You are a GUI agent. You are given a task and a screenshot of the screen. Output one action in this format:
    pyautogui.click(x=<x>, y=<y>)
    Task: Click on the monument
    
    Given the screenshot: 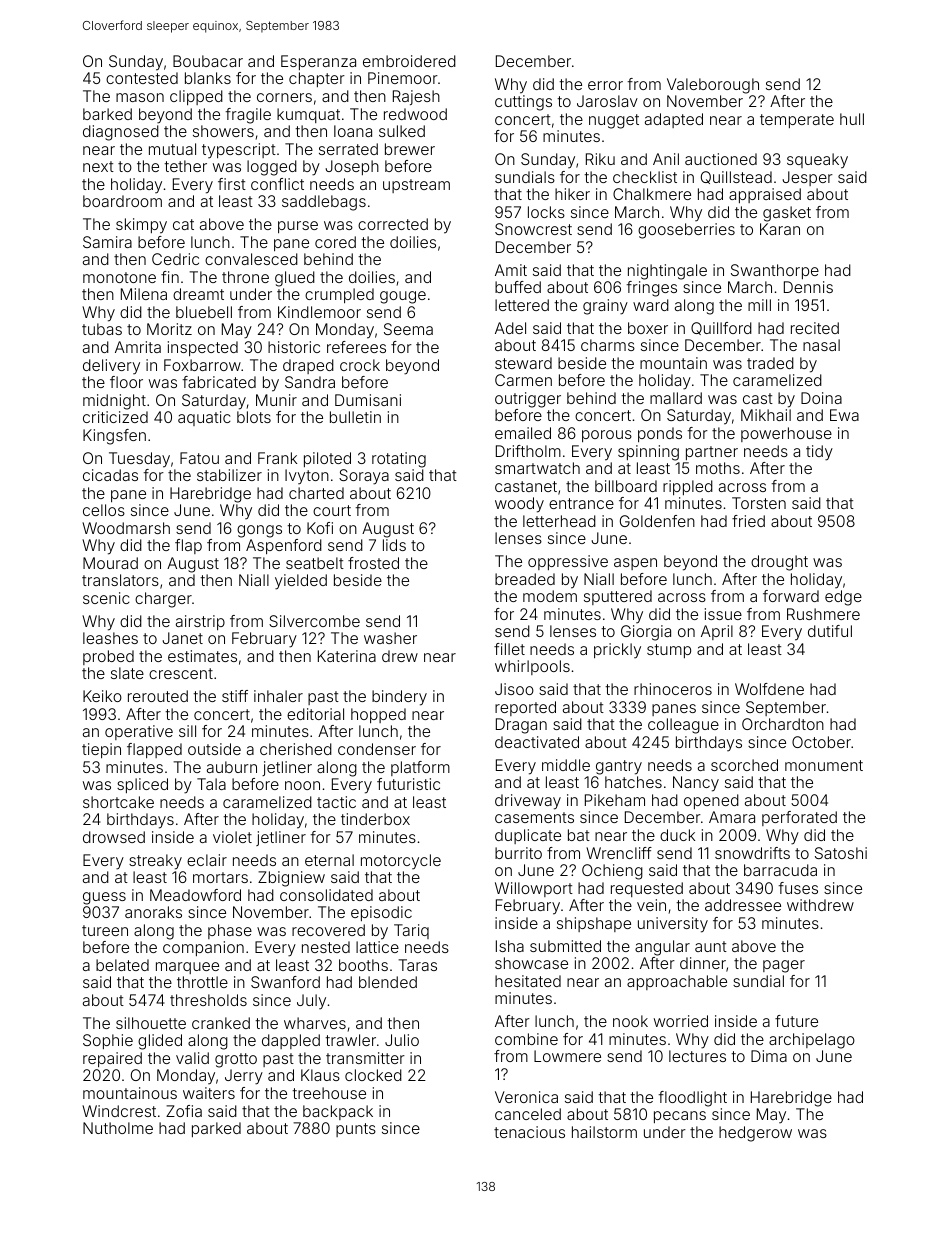 What is the action you would take?
    pyautogui.click(x=824, y=765)
